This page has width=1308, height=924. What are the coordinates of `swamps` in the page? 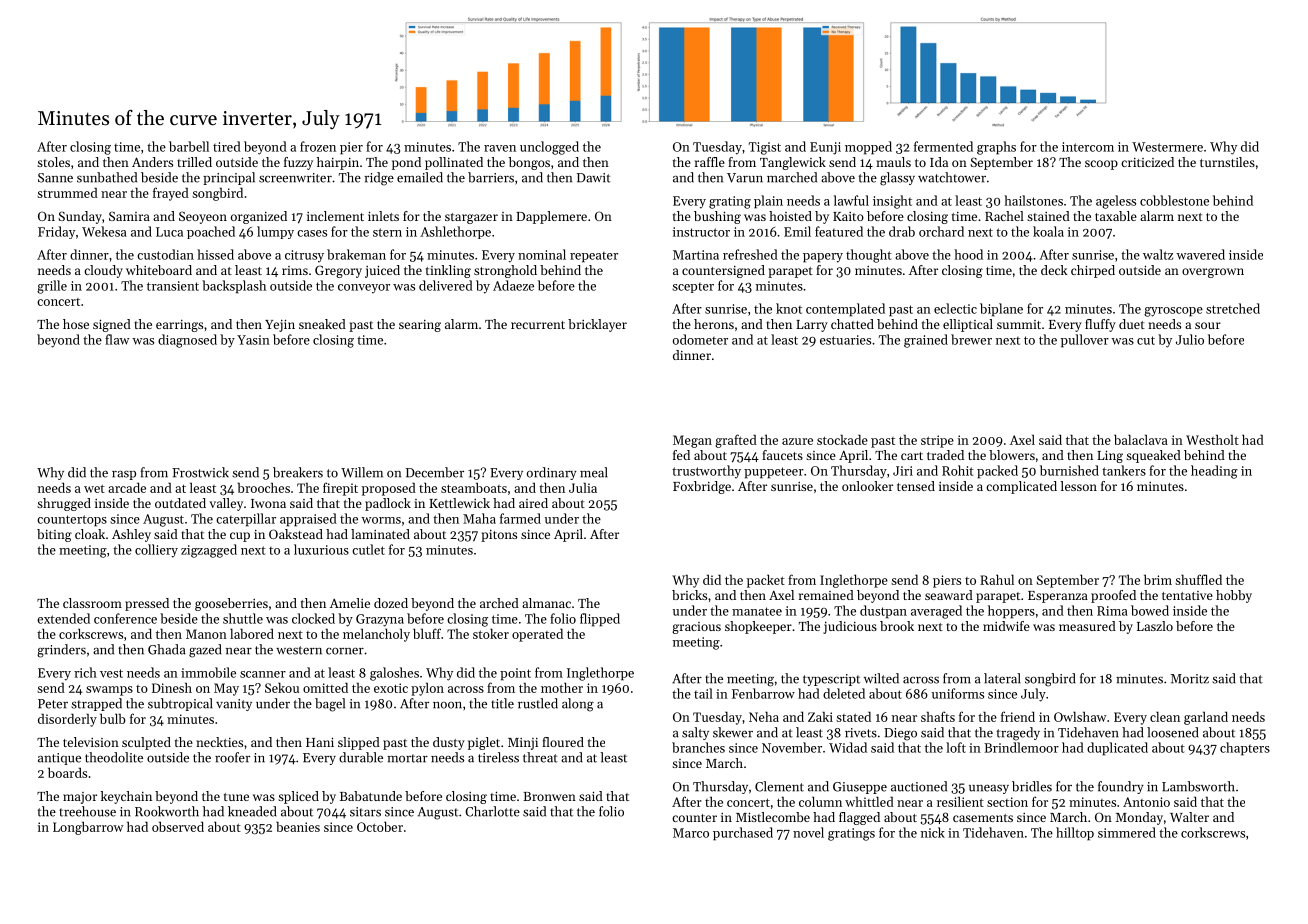 It's located at (109, 691).
